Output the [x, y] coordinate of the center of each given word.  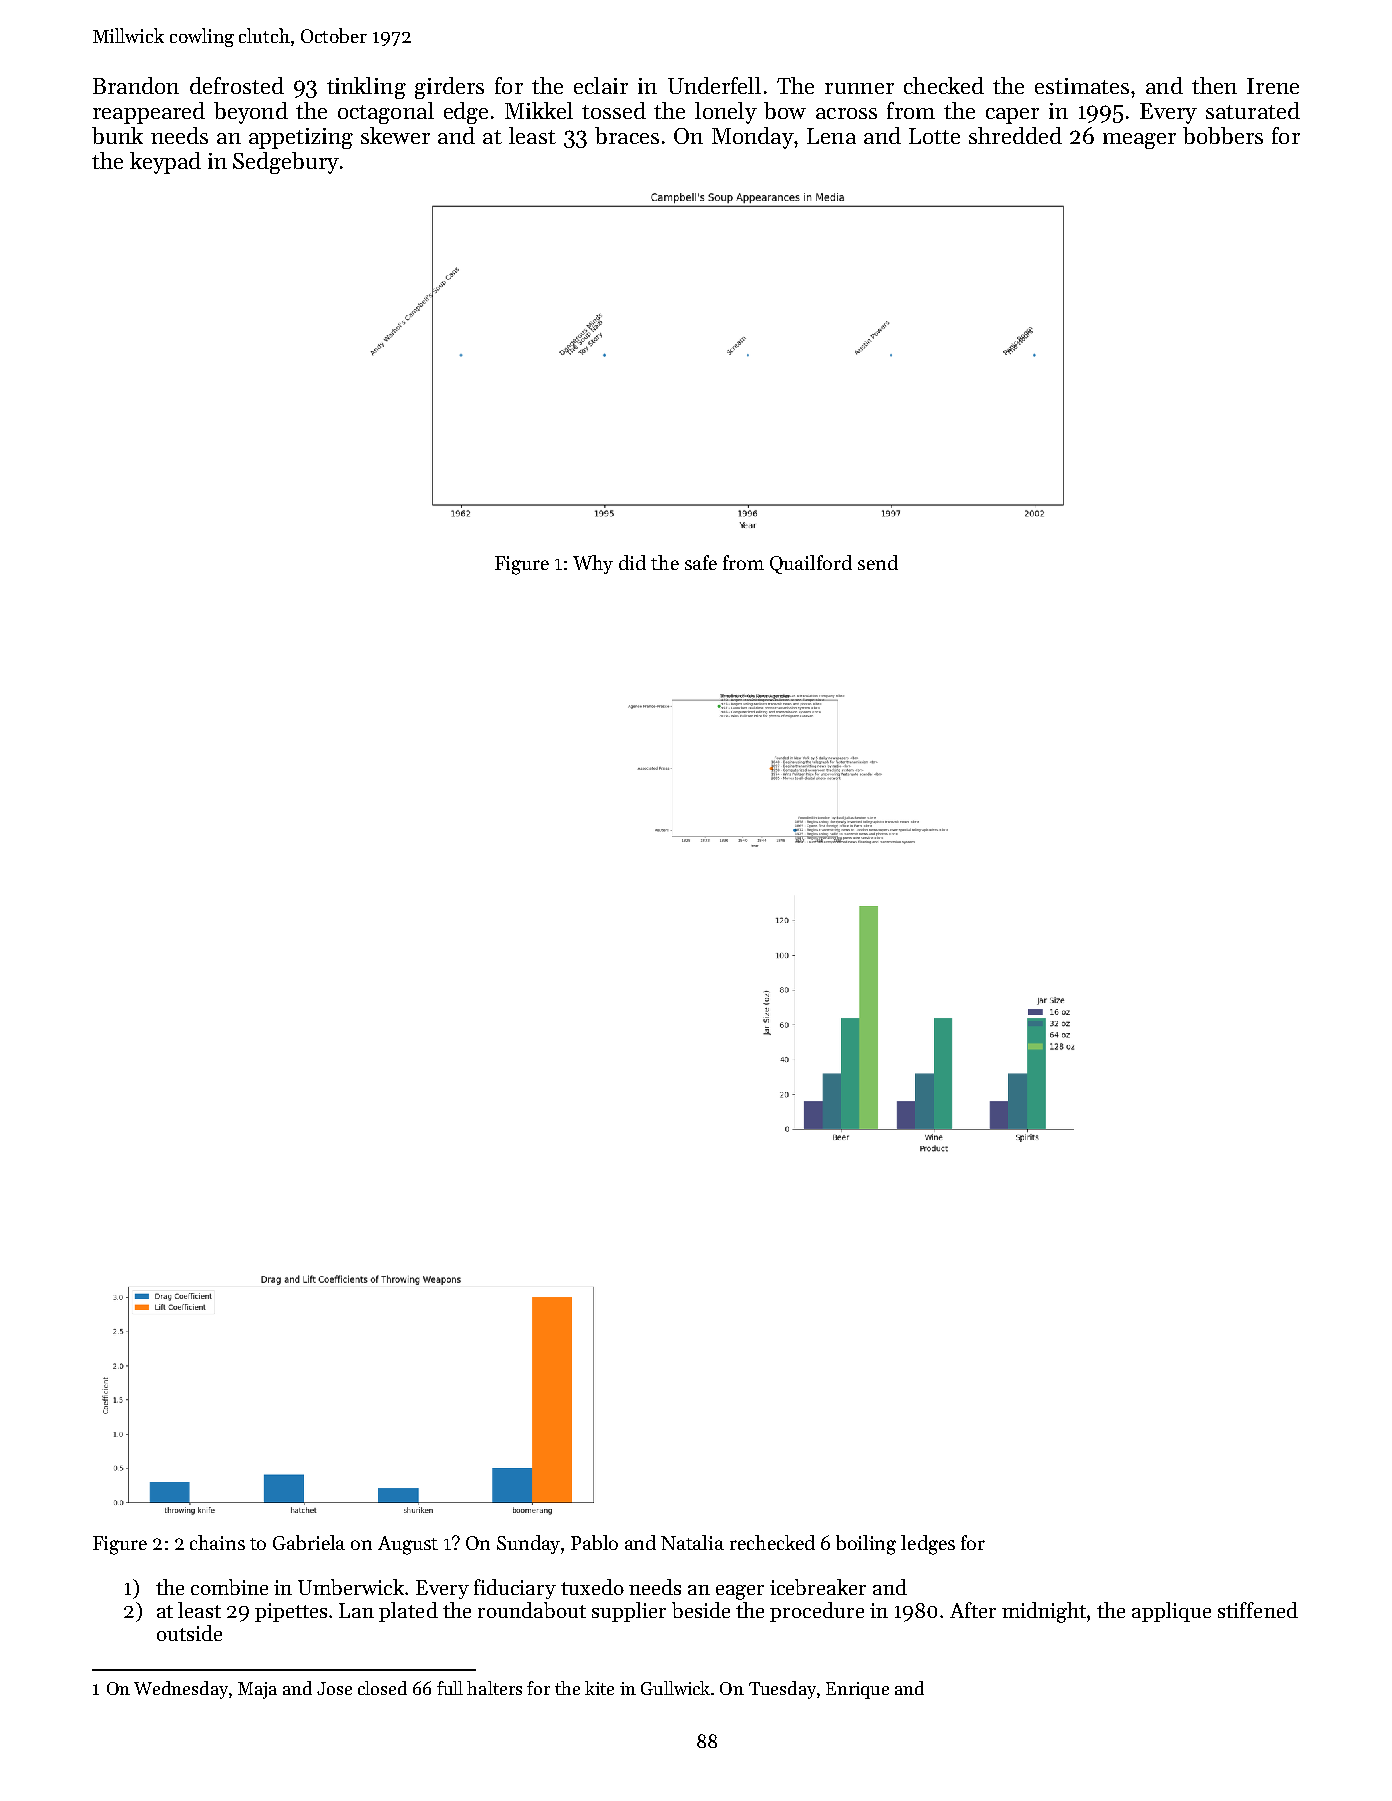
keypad [165, 163]
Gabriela [309, 1542]
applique [1171, 1612]
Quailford [811, 564]
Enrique [857, 1690]
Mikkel [539, 110]
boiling [866, 1545]
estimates [1082, 86]
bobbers [1223, 135]
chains [217, 1542]
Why [593, 564]
